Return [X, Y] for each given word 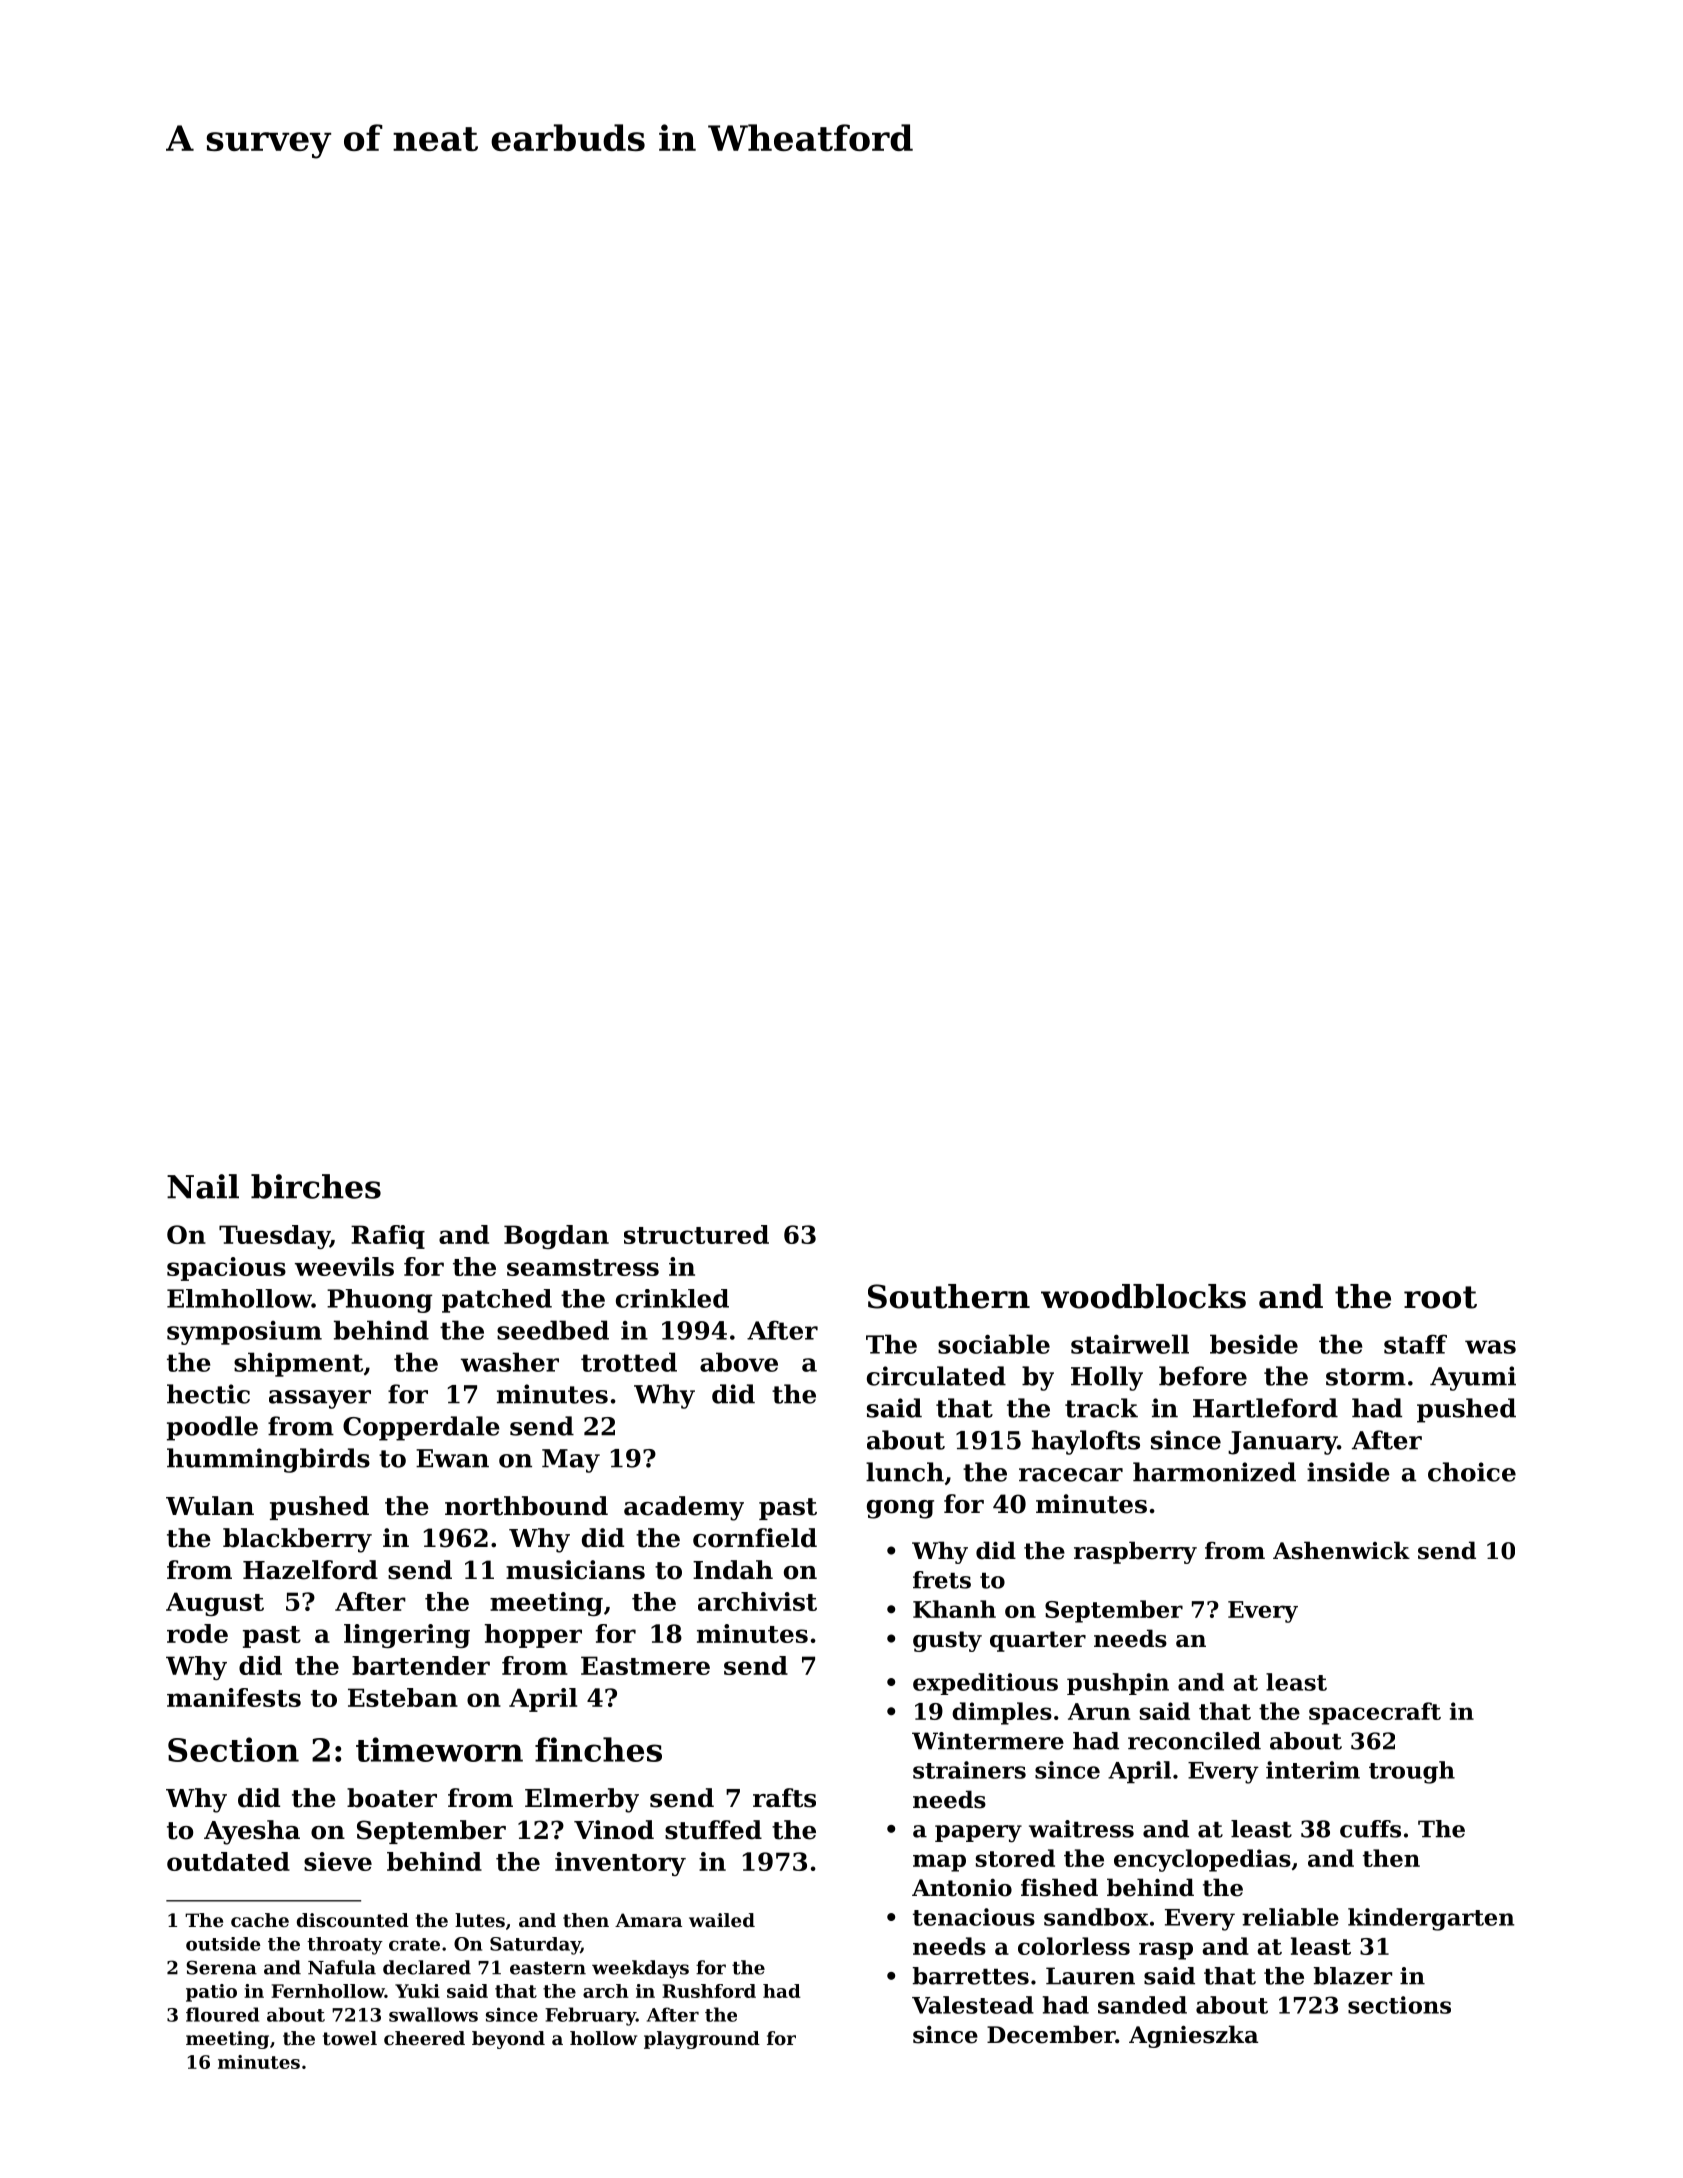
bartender [421, 1665]
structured [696, 1234]
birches [316, 1186]
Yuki [417, 1991]
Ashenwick [1341, 1550]
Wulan [210, 1506]
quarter [1038, 1641]
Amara [648, 1920]
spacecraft [1375, 1713]
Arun [1099, 1711]
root [1440, 1297]
